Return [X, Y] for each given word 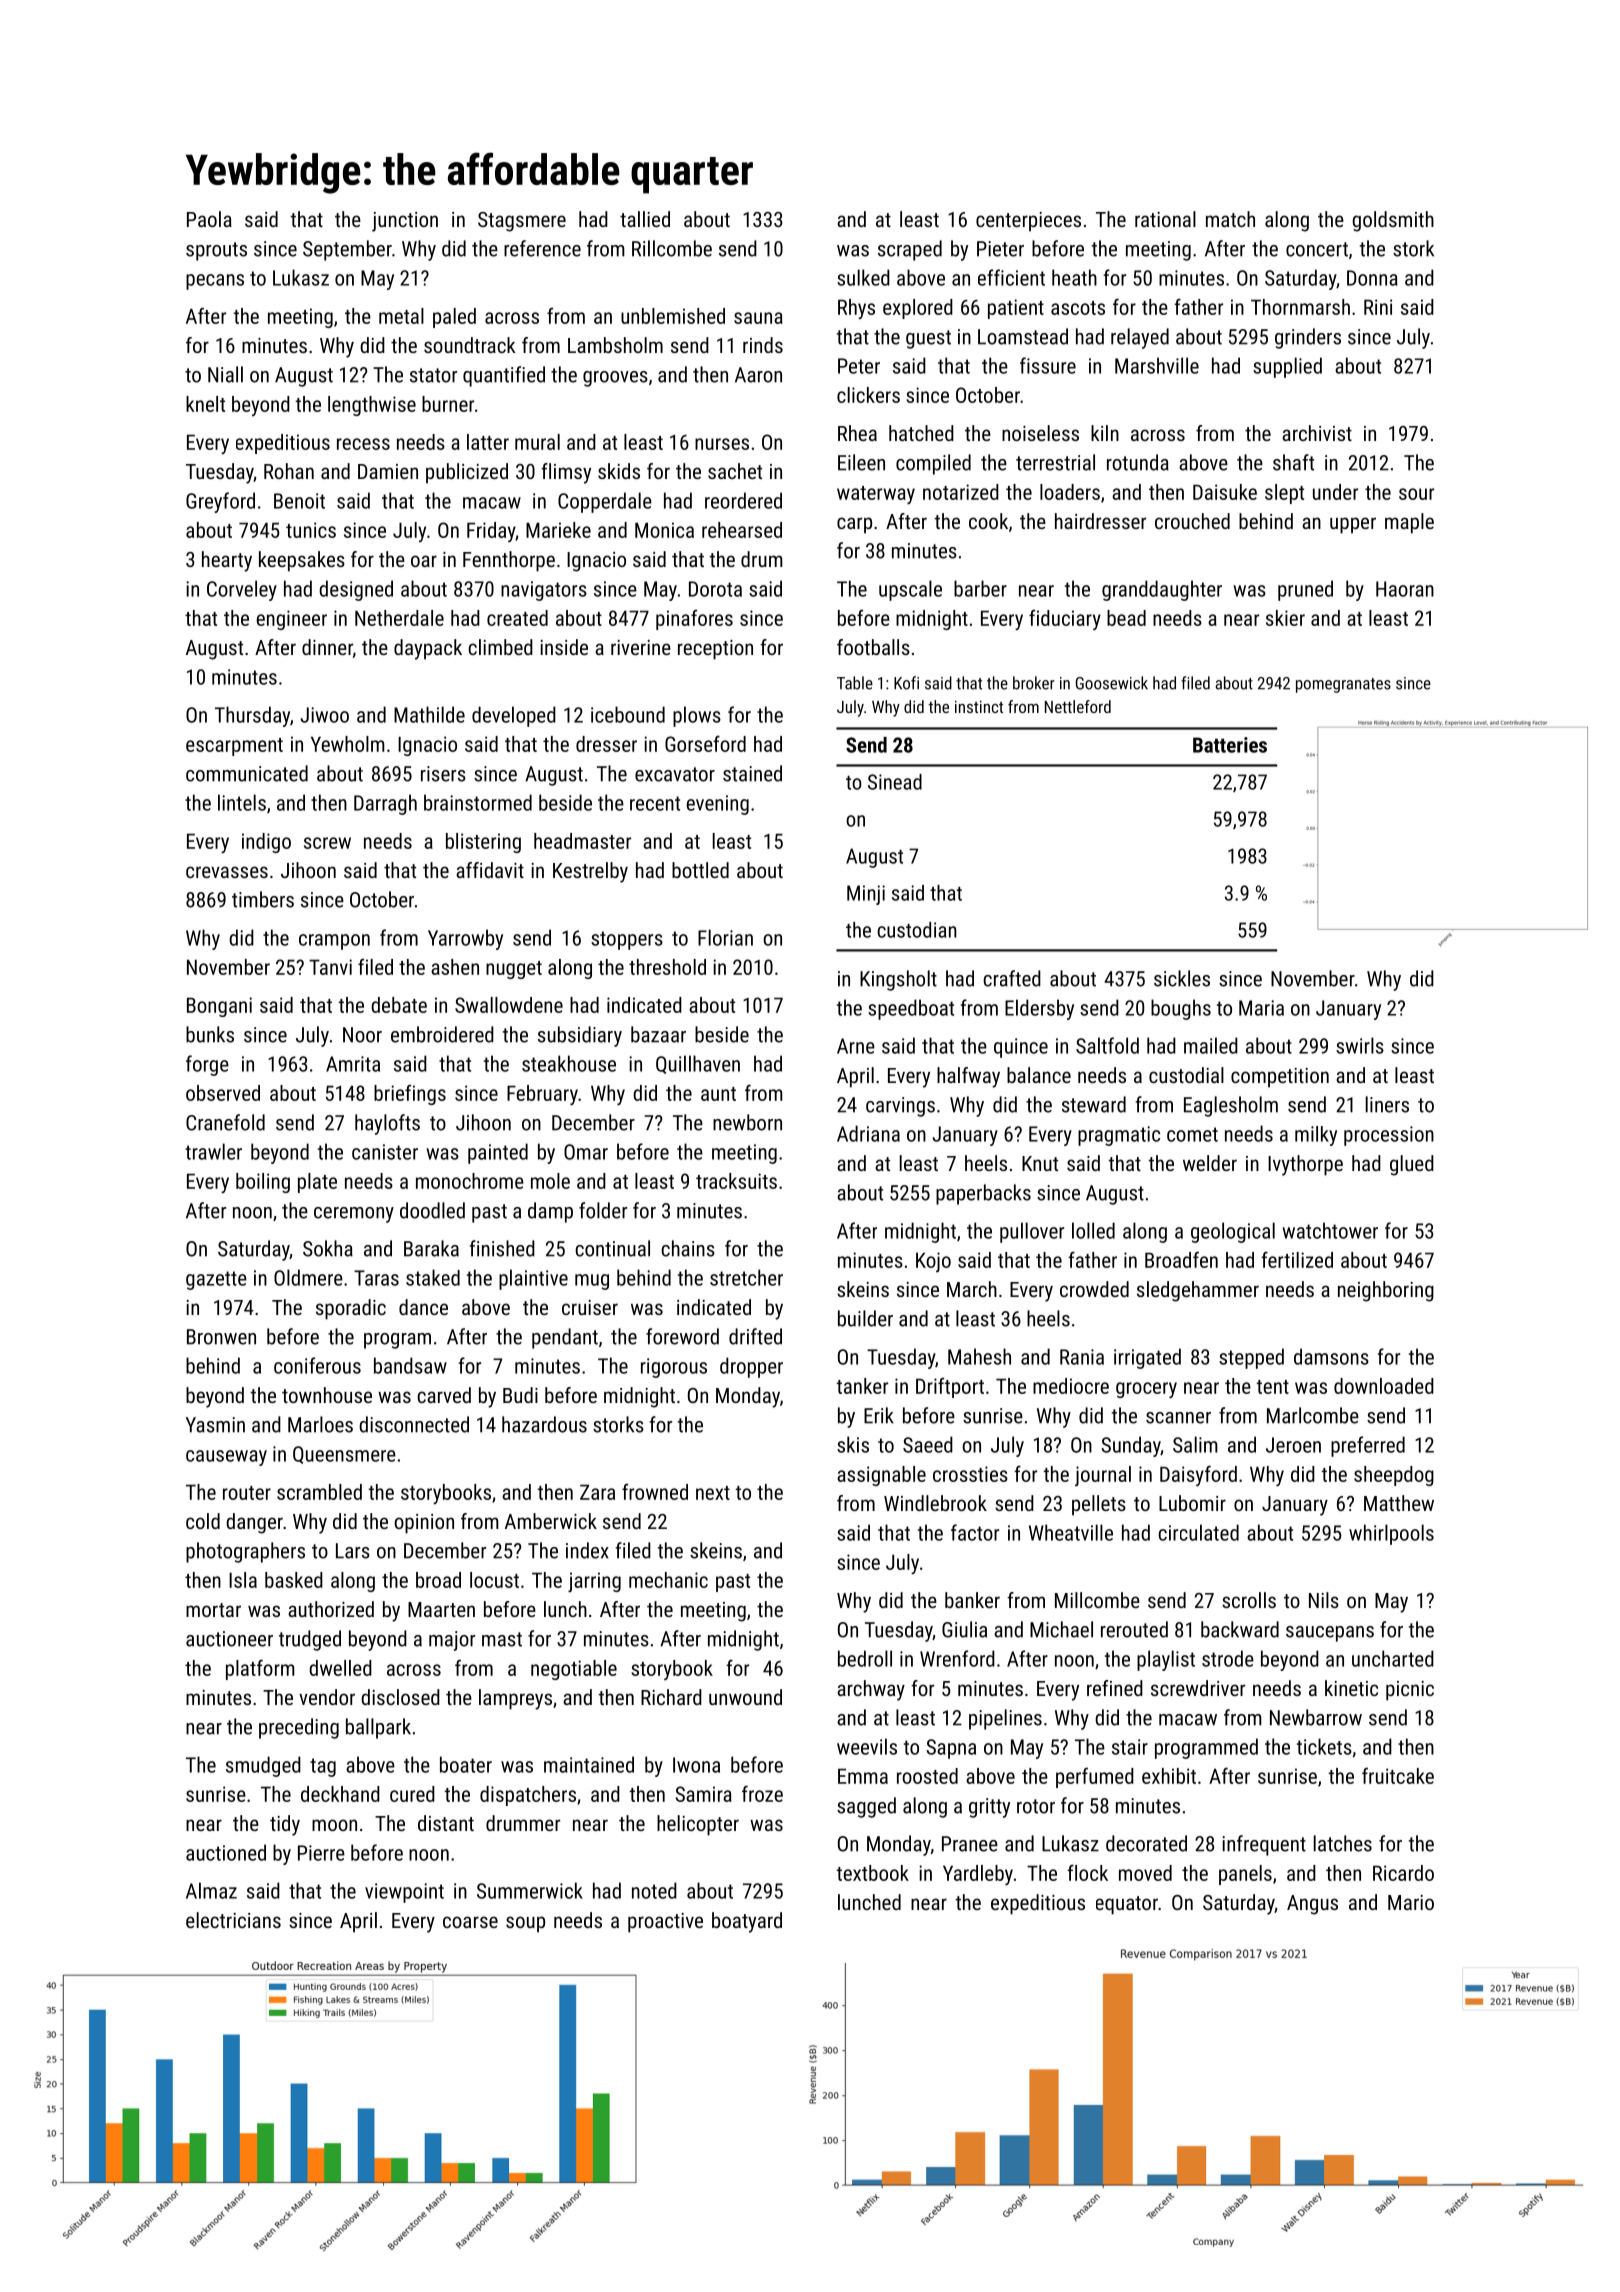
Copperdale [605, 502]
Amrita [353, 1064]
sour [1416, 494]
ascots [1078, 308]
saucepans [1330, 1634]
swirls [1360, 1045]
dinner [327, 647]
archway [871, 1690]
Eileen [861, 462]
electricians [233, 1920]
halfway [968, 1077]
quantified [504, 376]
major [452, 1641]
